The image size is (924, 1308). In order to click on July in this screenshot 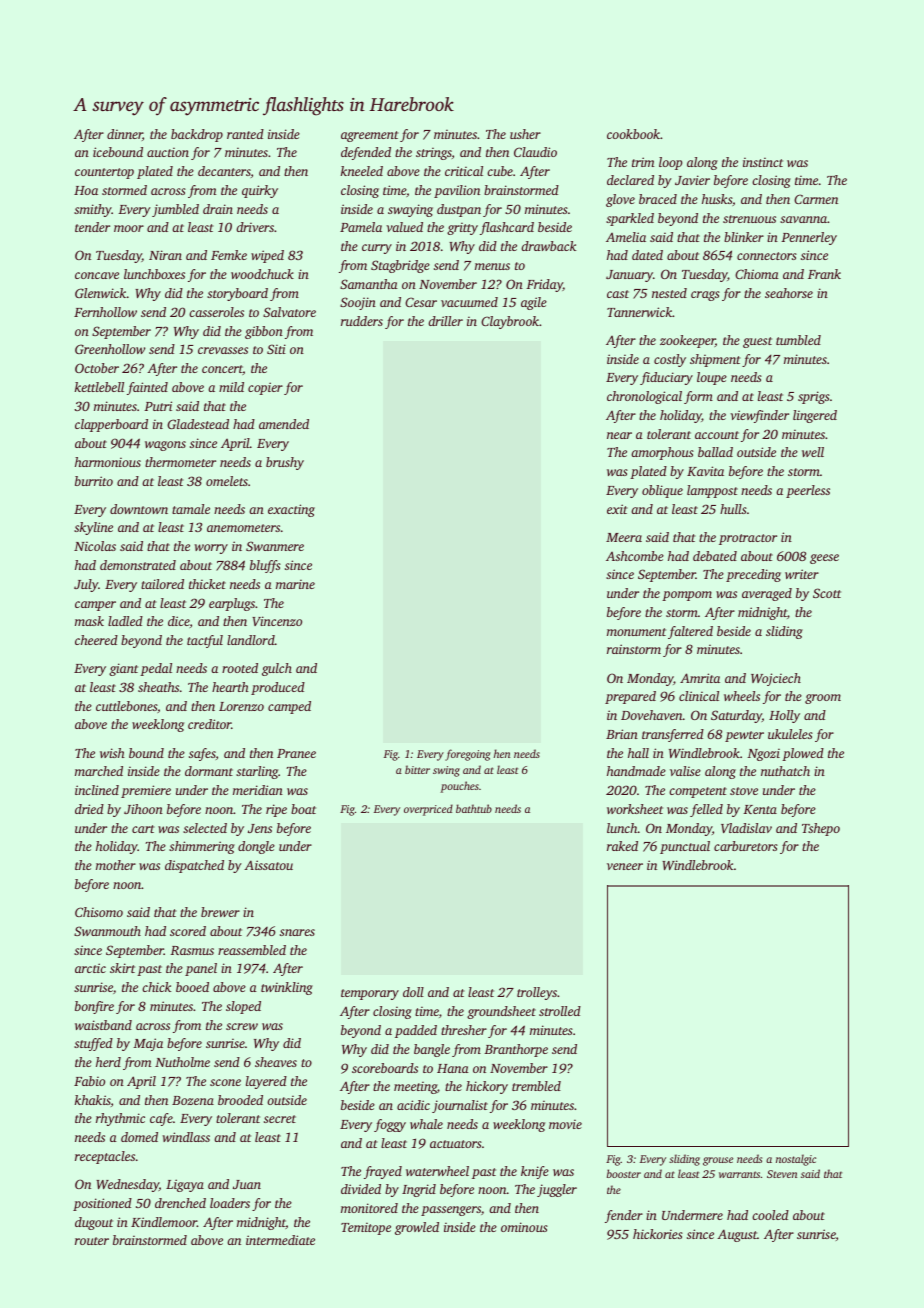, I will do `click(86, 585)`.
